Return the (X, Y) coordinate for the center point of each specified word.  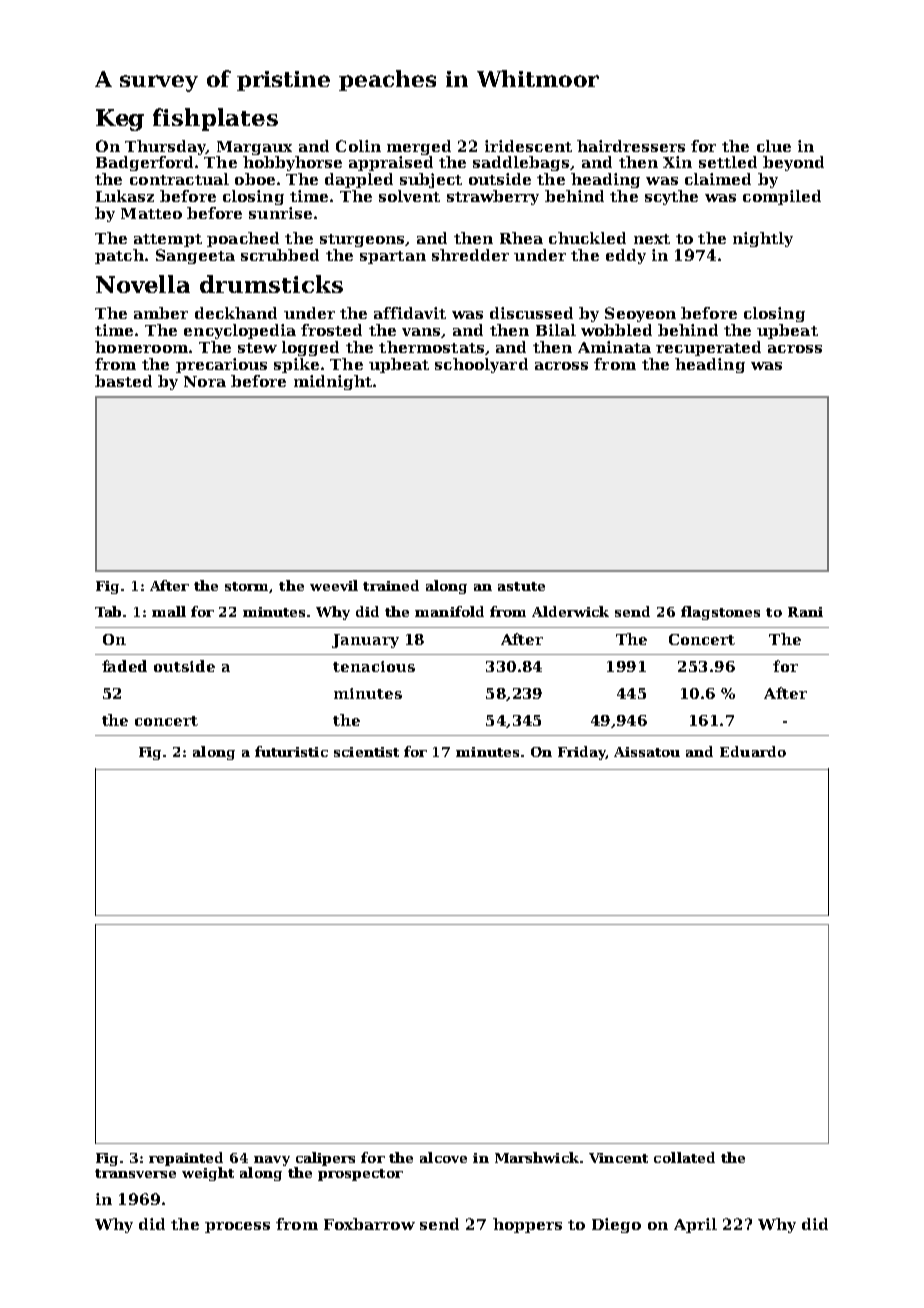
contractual (179, 179)
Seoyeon (640, 314)
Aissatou (647, 752)
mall (169, 611)
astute (521, 586)
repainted (186, 1159)
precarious (221, 365)
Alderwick (570, 611)
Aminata (614, 347)
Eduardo (753, 751)
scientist (366, 752)
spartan (393, 257)
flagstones (720, 613)
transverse (135, 1173)
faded (124, 666)
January (365, 641)
